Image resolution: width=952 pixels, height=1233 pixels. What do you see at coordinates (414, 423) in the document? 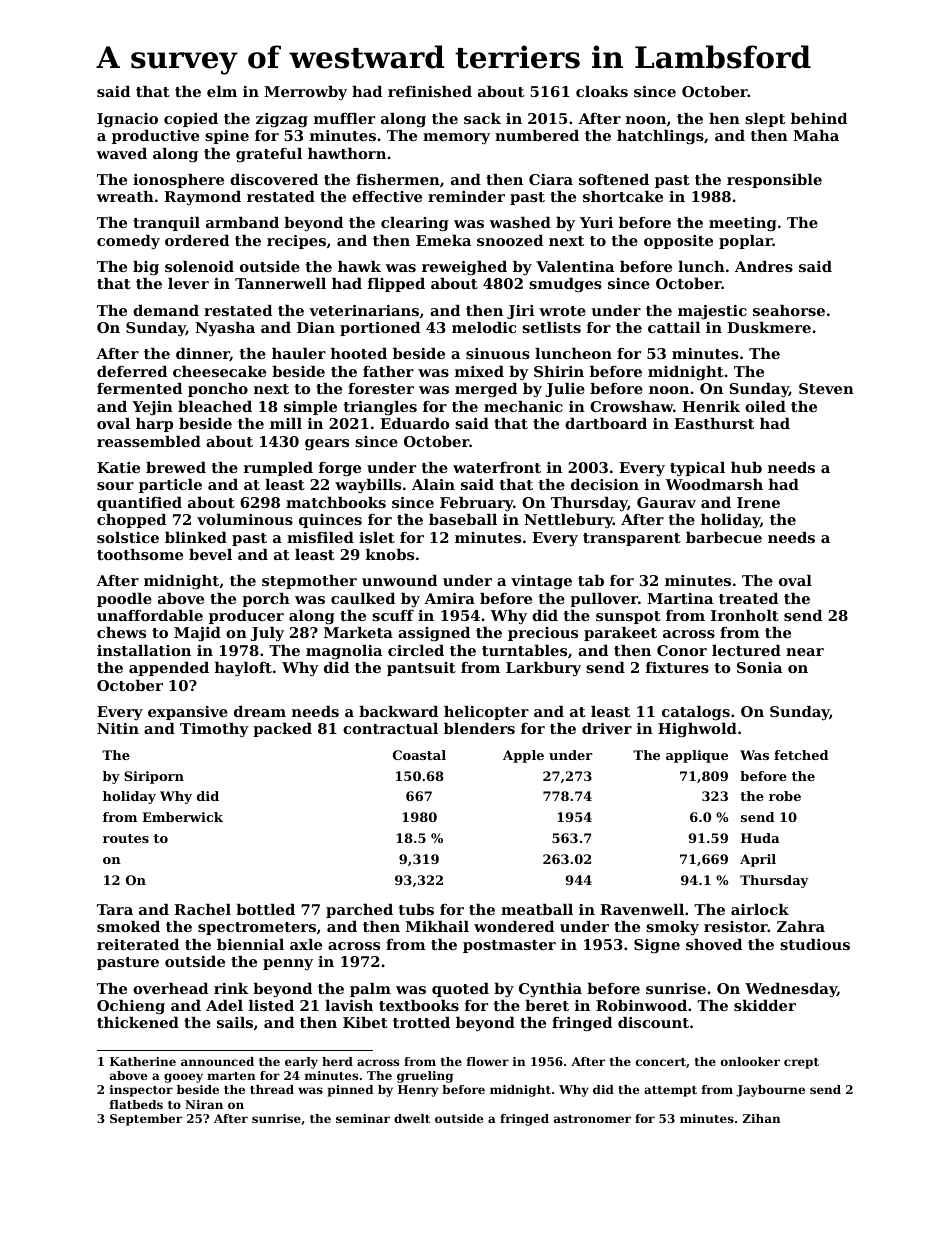
I see `Eduardo` at bounding box center [414, 423].
